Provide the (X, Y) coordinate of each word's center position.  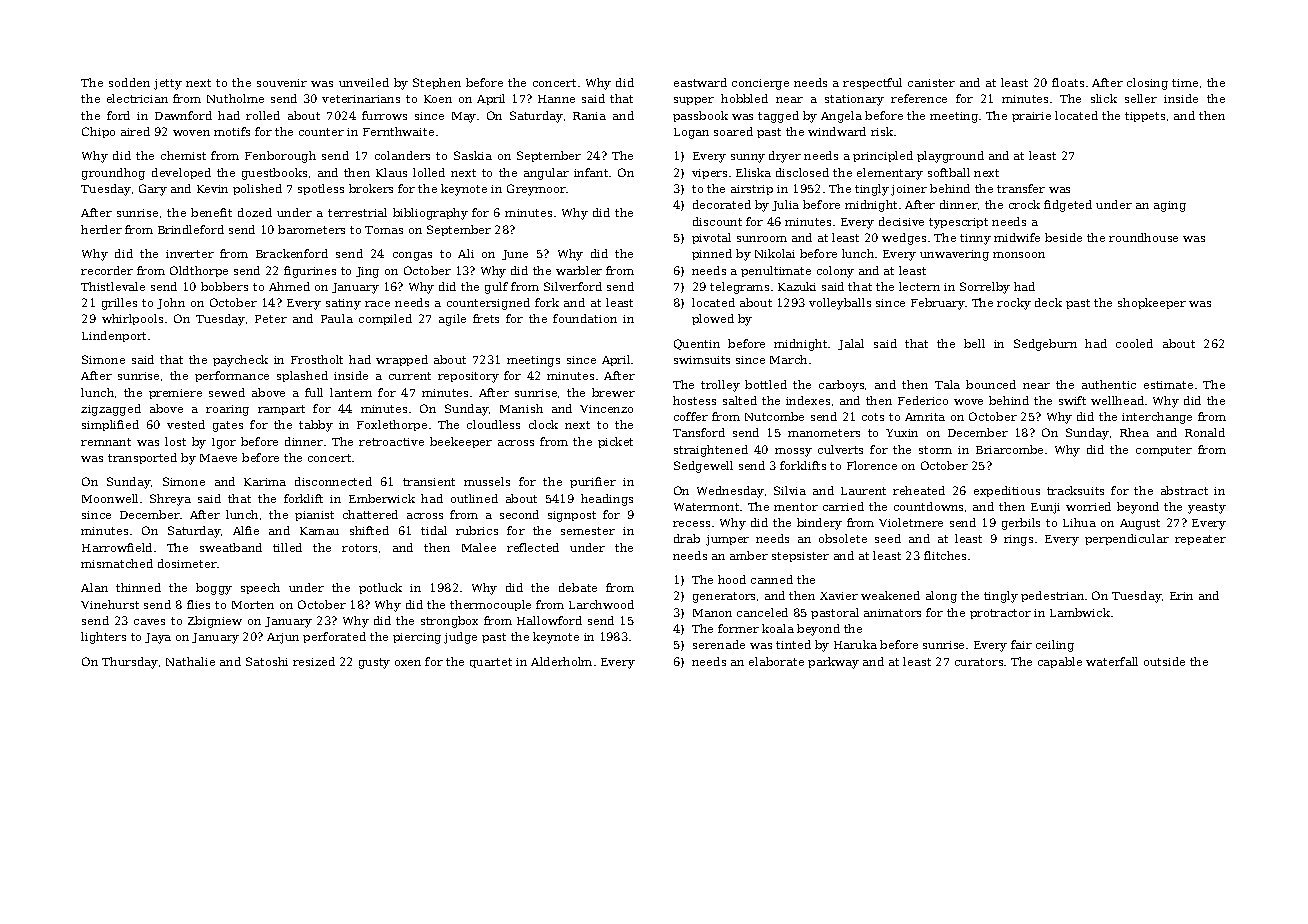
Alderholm (561, 661)
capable (1060, 662)
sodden (129, 82)
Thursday (130, 663)
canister (931, 83)
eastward (700, 82)
